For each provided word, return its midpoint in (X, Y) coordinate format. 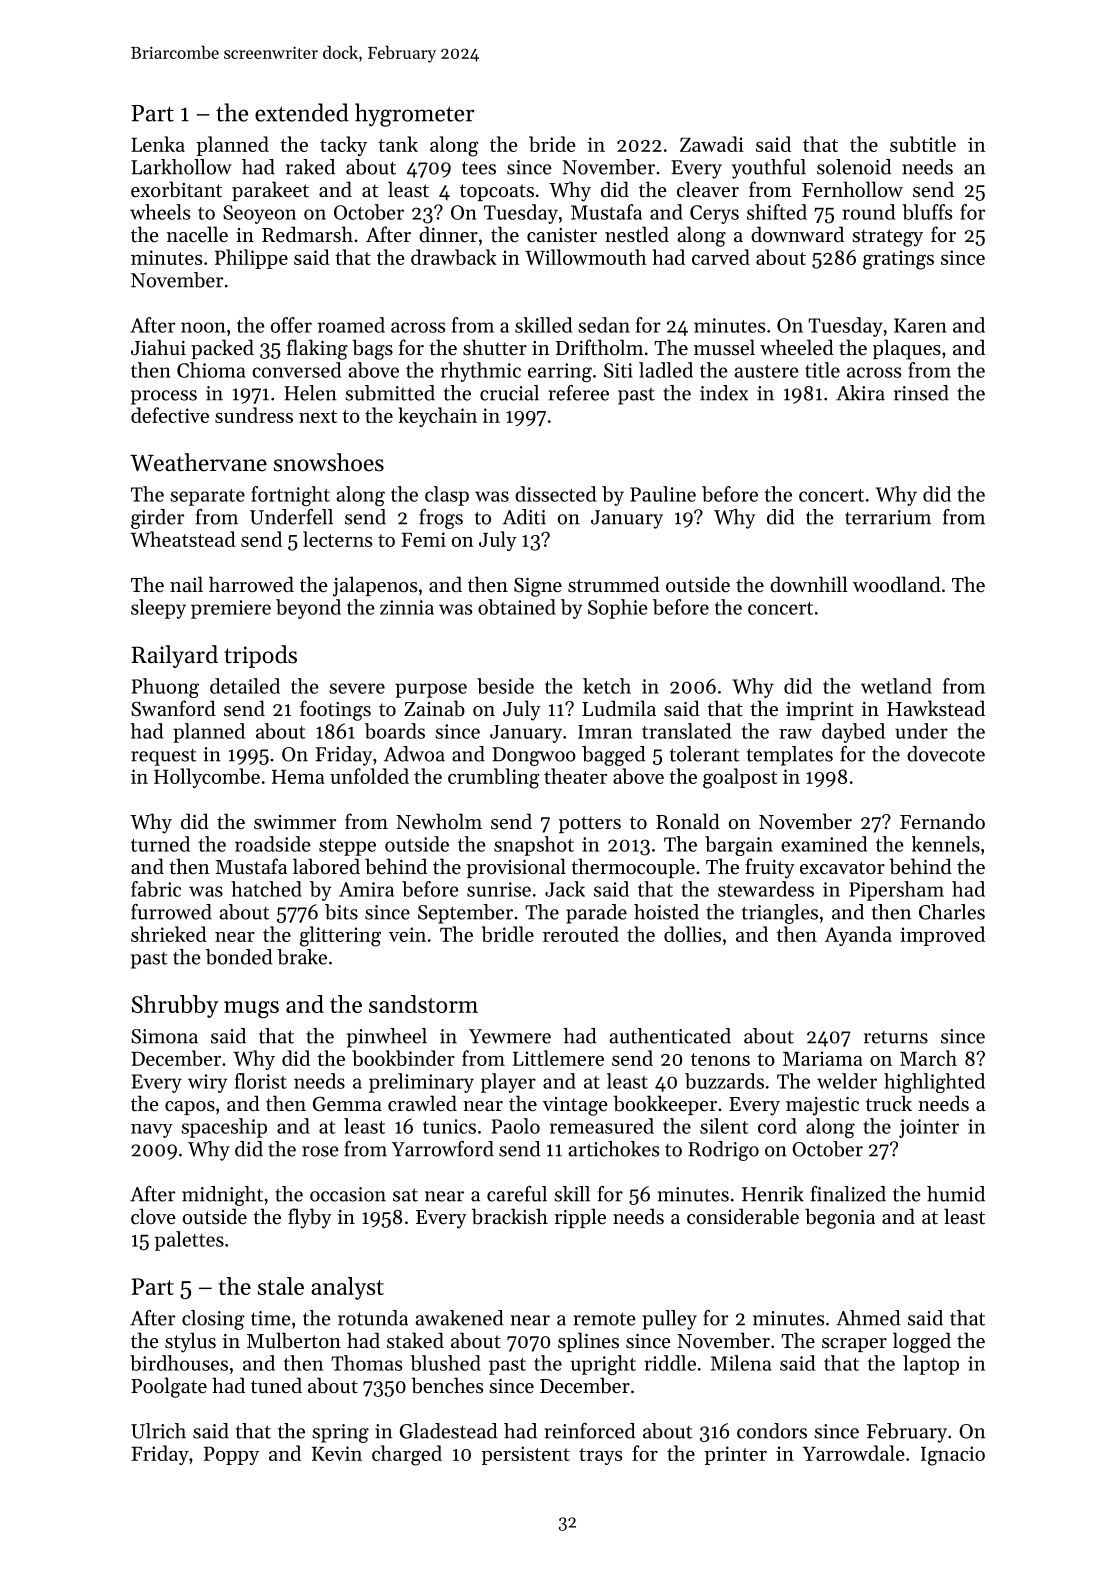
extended (302, 112)
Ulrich (158, 1431)
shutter (495, 347)
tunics (449, 1126)
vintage (575, 1106)
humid (956, 1194)
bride (552, 144)
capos (190, 1108)
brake (302, 957)
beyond (308, 609)
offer (291, 325)
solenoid (854, 167)
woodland (897, 584)
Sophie (618, 609)
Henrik (773, 1194)
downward (797, 234)
